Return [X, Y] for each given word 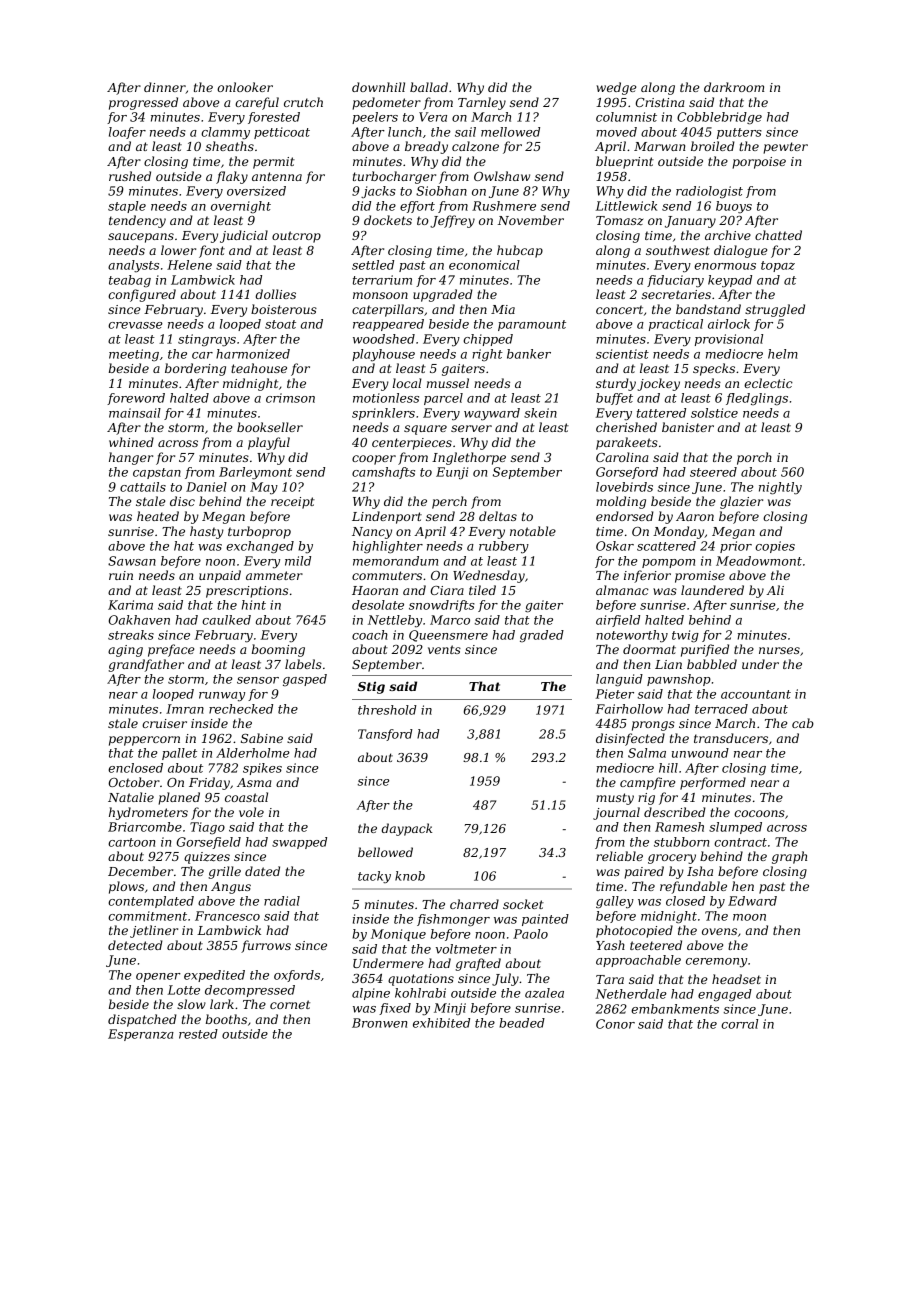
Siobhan [441, 191]
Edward [752, 901]
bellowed [385, 852]
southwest [678, 250]
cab [803, 723]
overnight [241, 207]
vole [251, 812]
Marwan [660, 146]
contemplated [151, 902]
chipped [488, 340]
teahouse [259, 368]
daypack [406, 829]
